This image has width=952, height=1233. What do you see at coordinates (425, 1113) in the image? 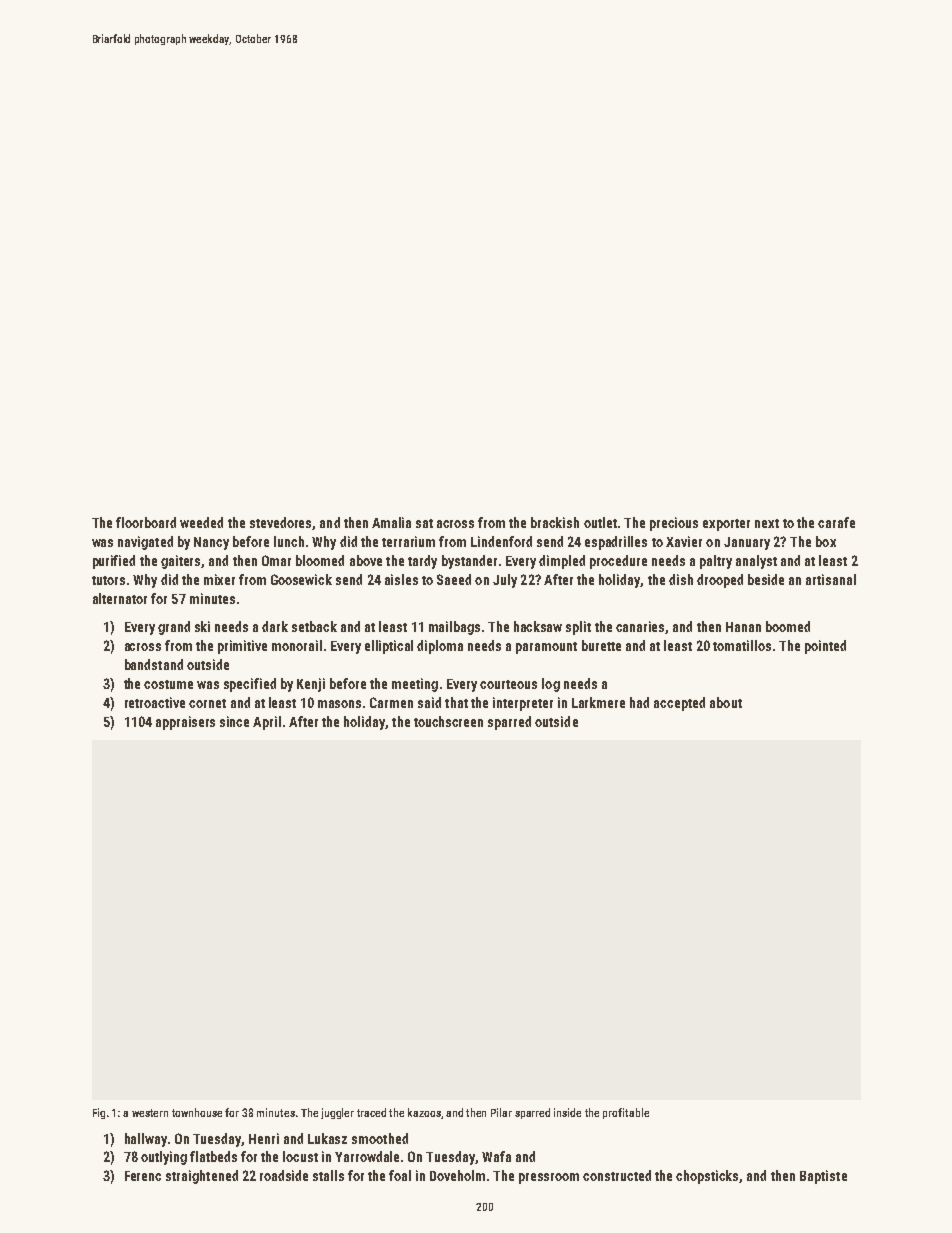
I see `kazoos` at bounding box center [425, 1113].
